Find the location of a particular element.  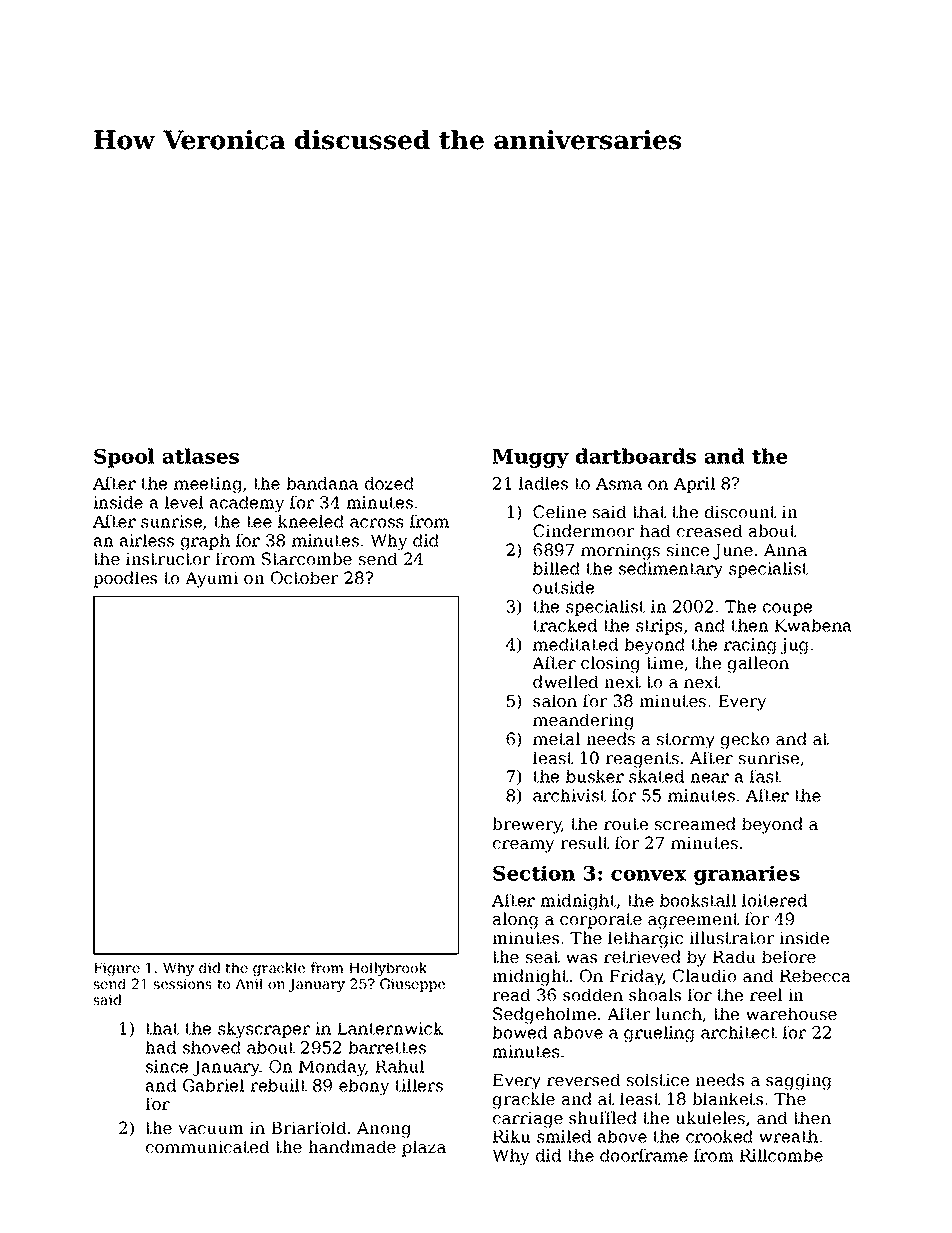

result is located at coordinates (584, 842).
